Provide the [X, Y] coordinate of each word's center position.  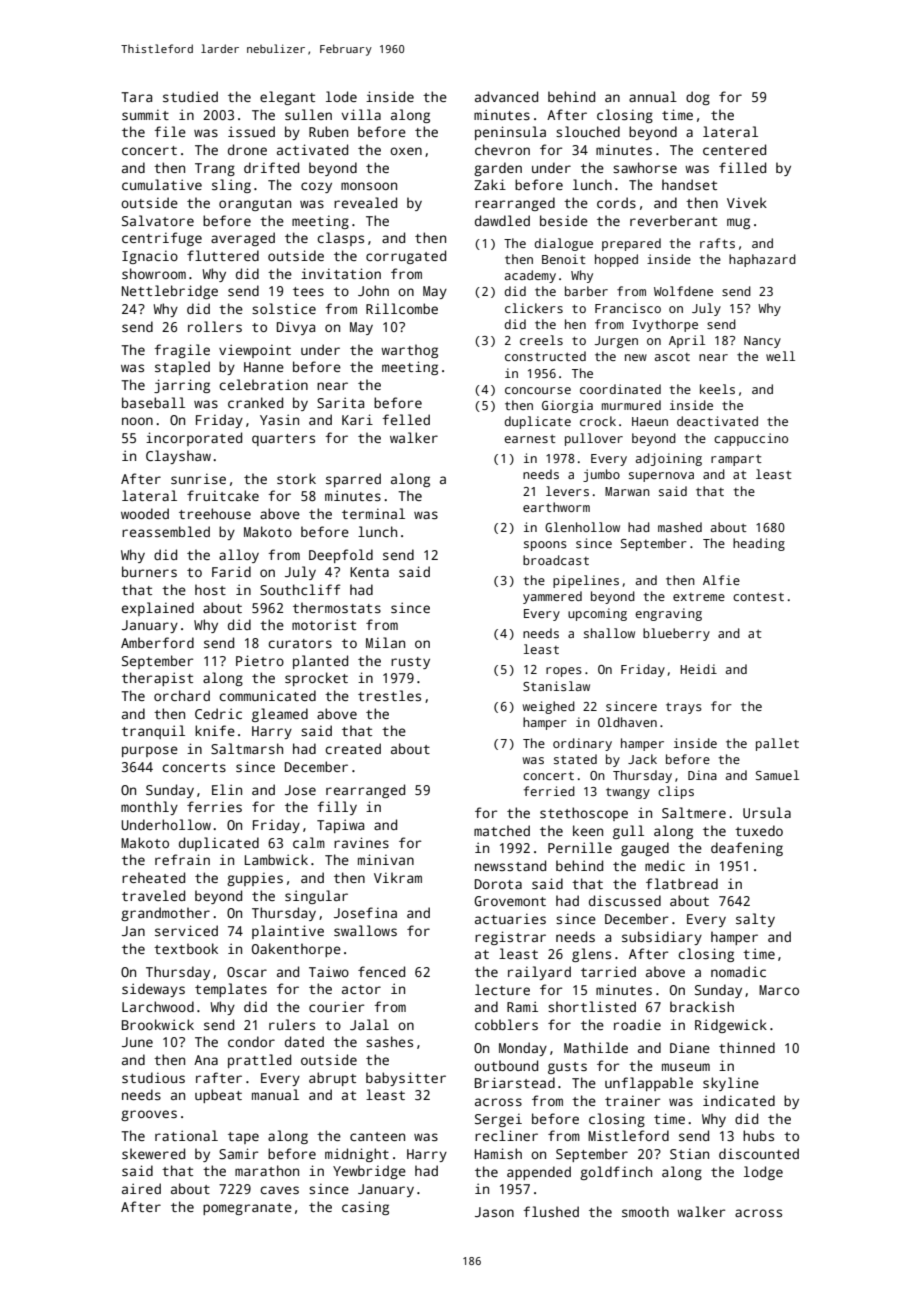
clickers [534, 308]
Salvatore [158, 220]
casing [365, 1208]
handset [689, 184]
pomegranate [247, 1209]
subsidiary [662, 938]
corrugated [406, 257]
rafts [717, 243]
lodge [763, 1173]
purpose [150, 751]
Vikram [398, 877]
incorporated [194, 439]
